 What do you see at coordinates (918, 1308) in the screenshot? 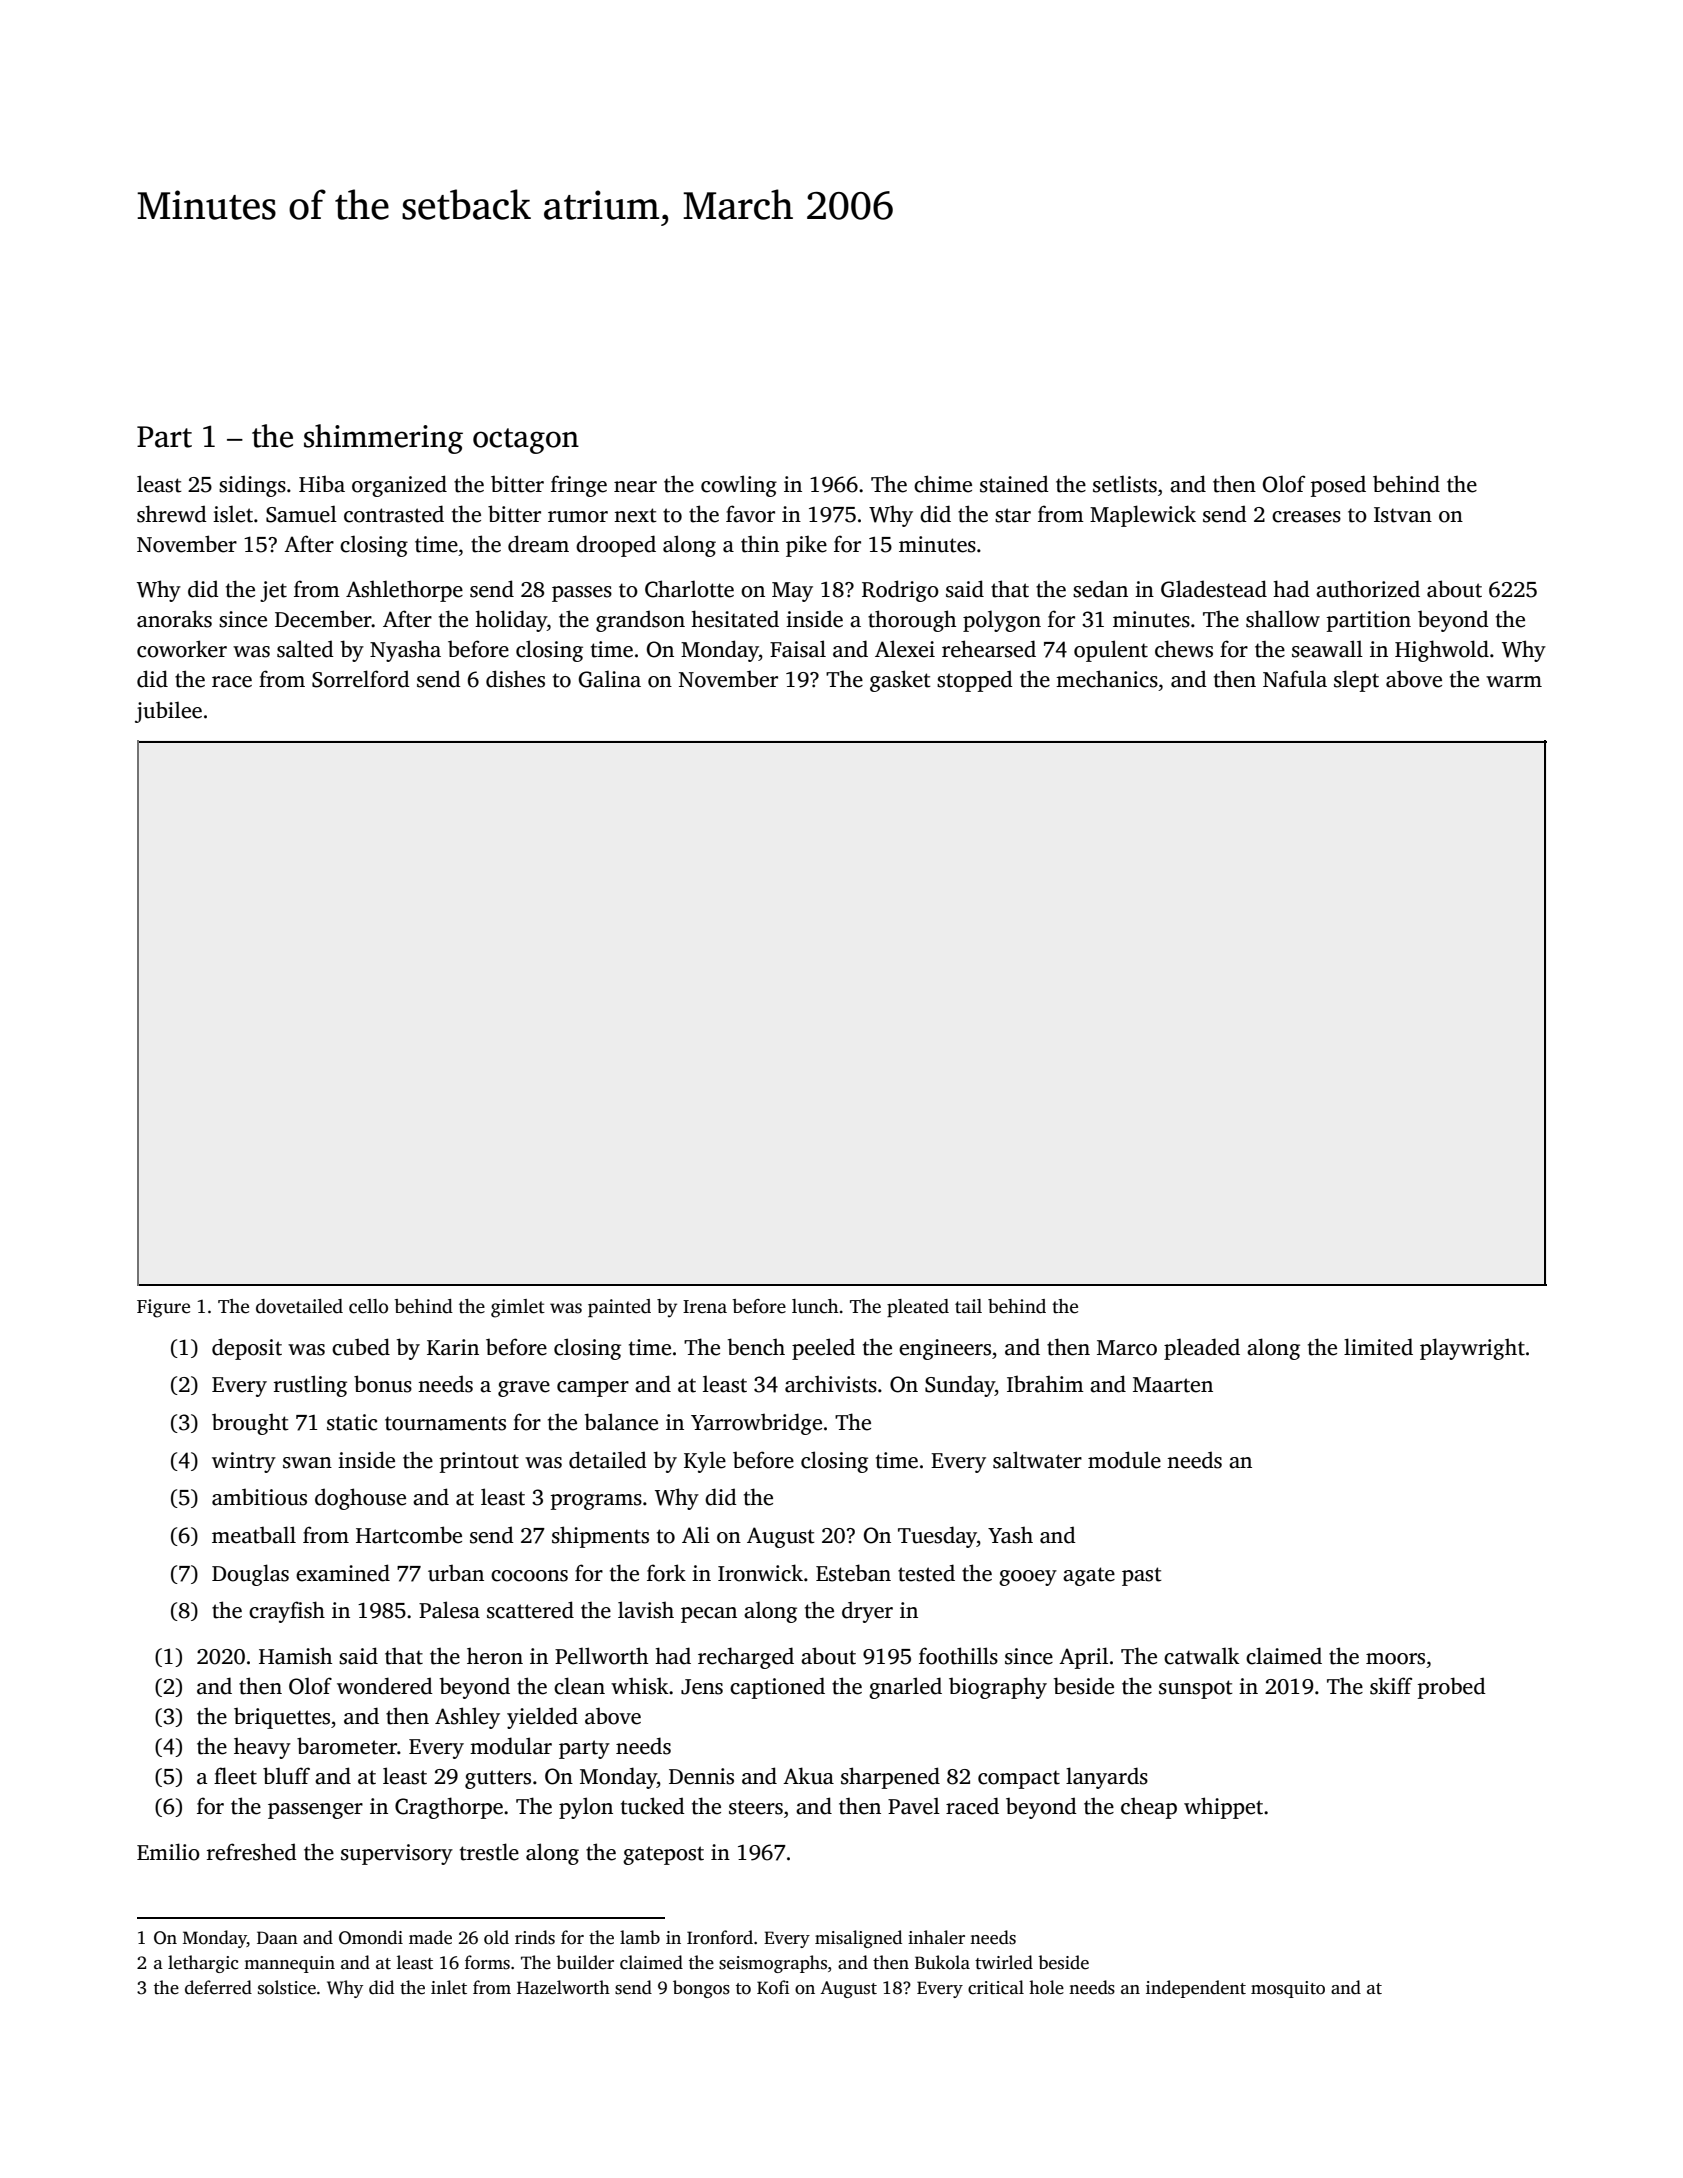
I see `pleated` at bounding box center [918, 1308].
